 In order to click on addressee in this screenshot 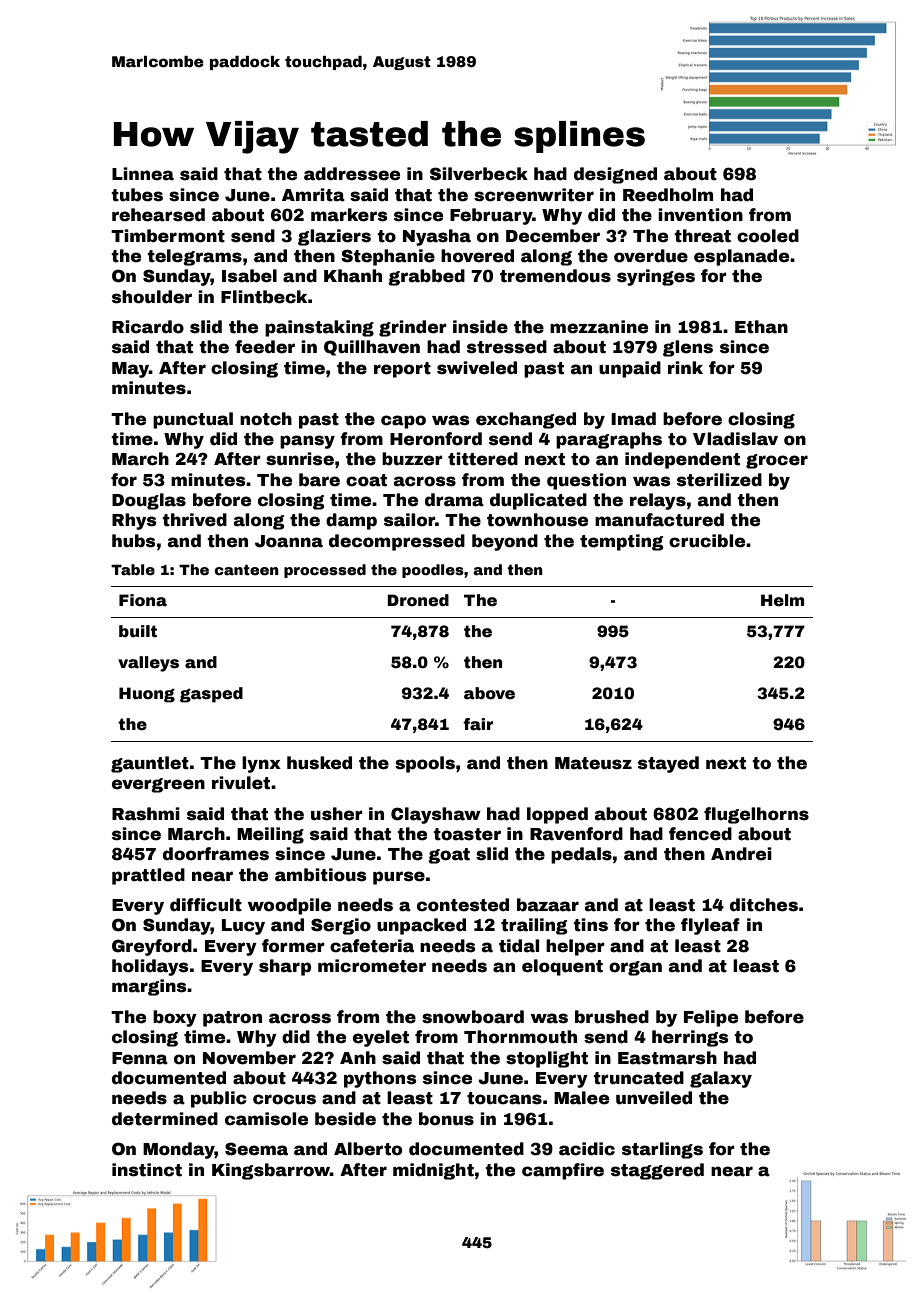, I will do `click(352, 174)`.
